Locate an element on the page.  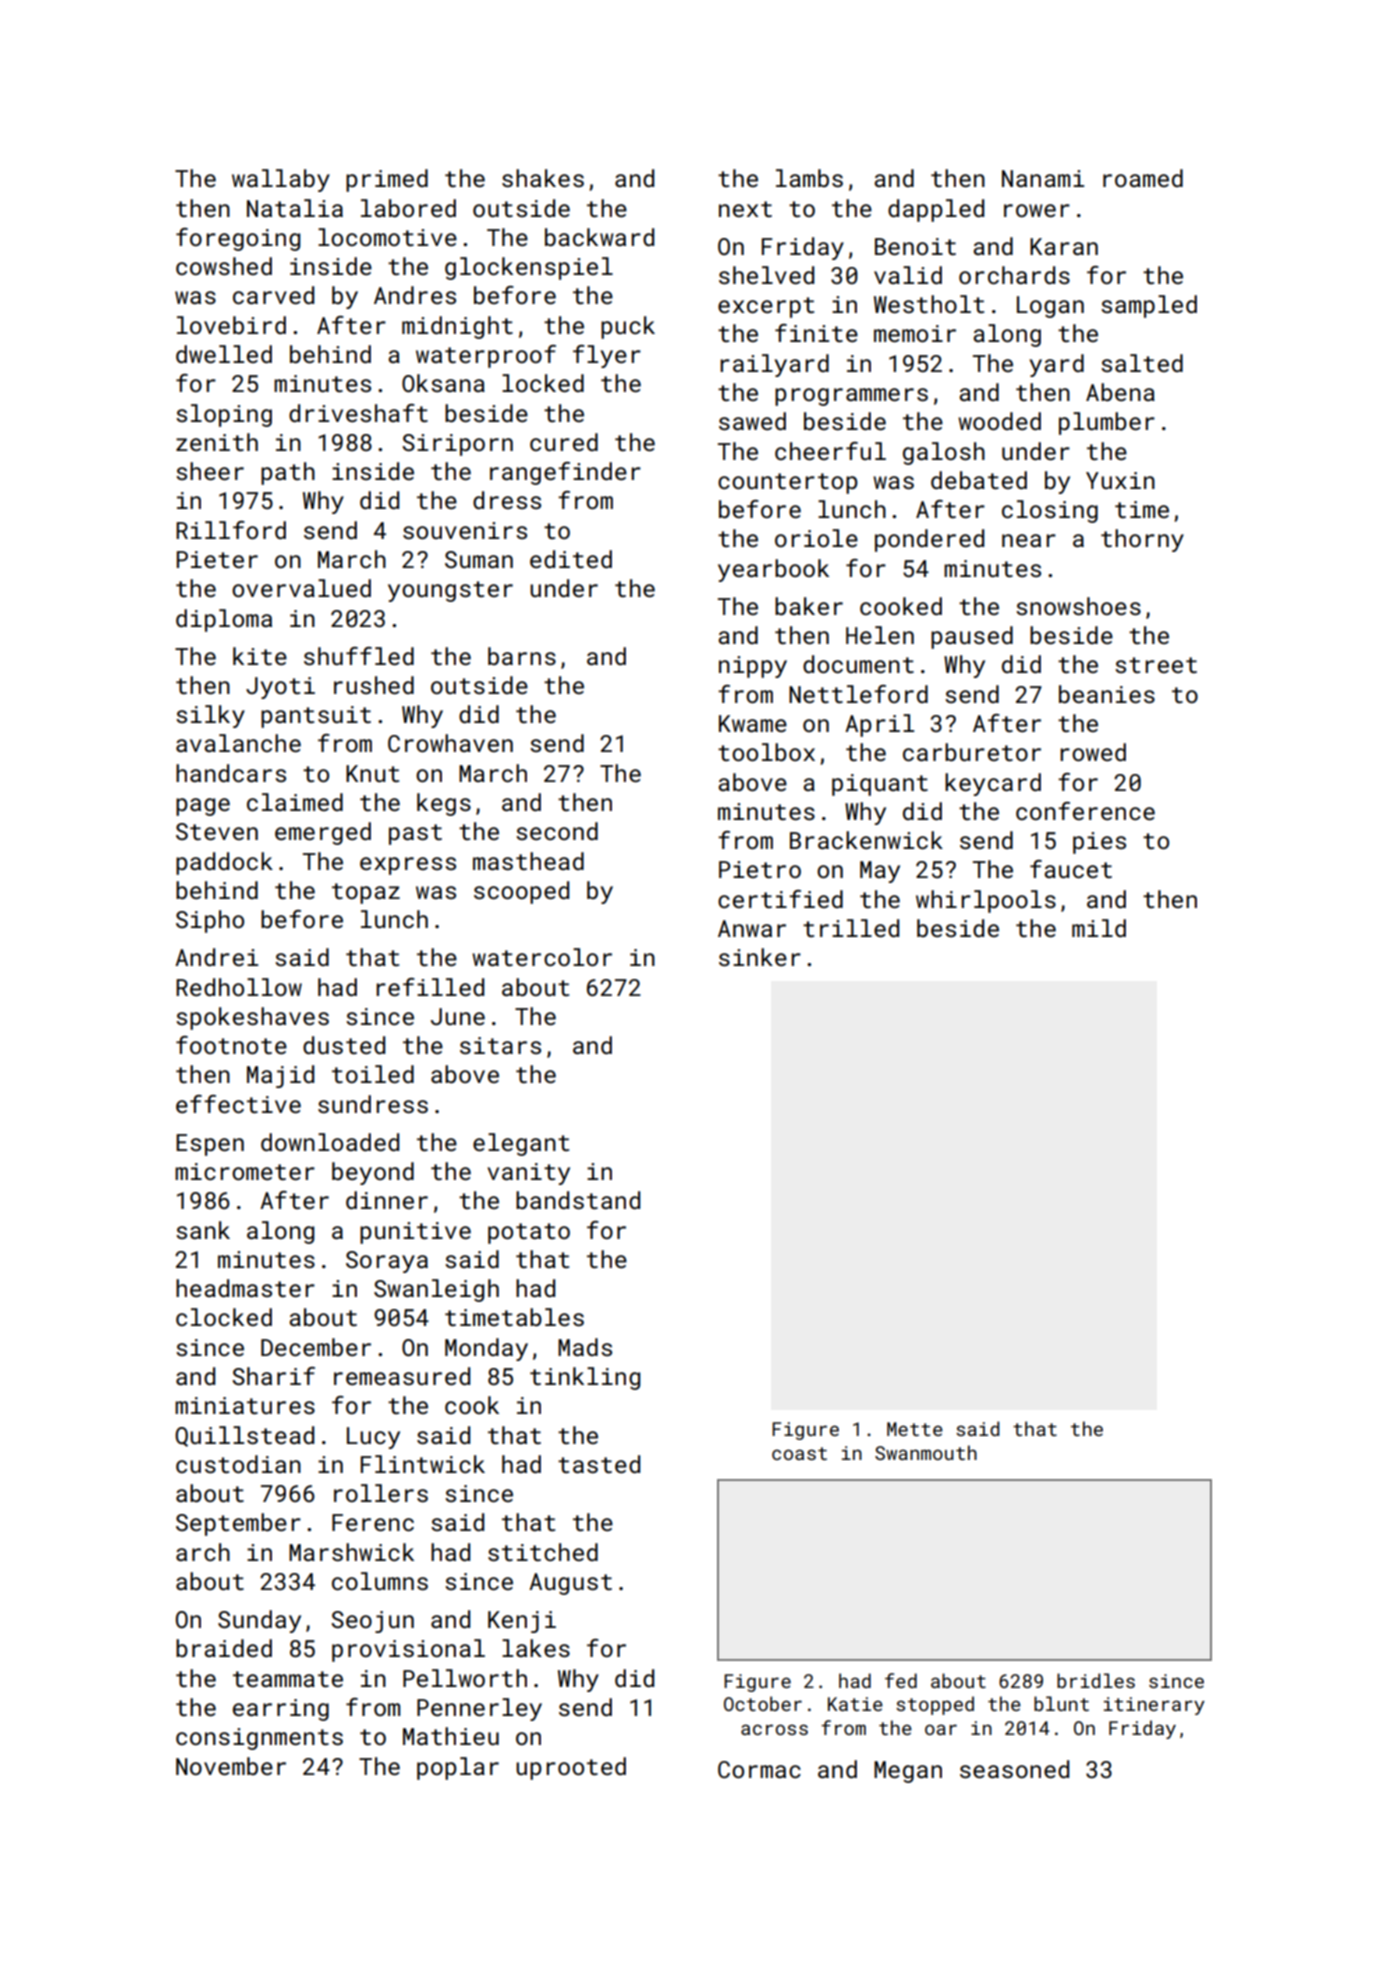
bridles is located at coordinates (1096, 1680).
